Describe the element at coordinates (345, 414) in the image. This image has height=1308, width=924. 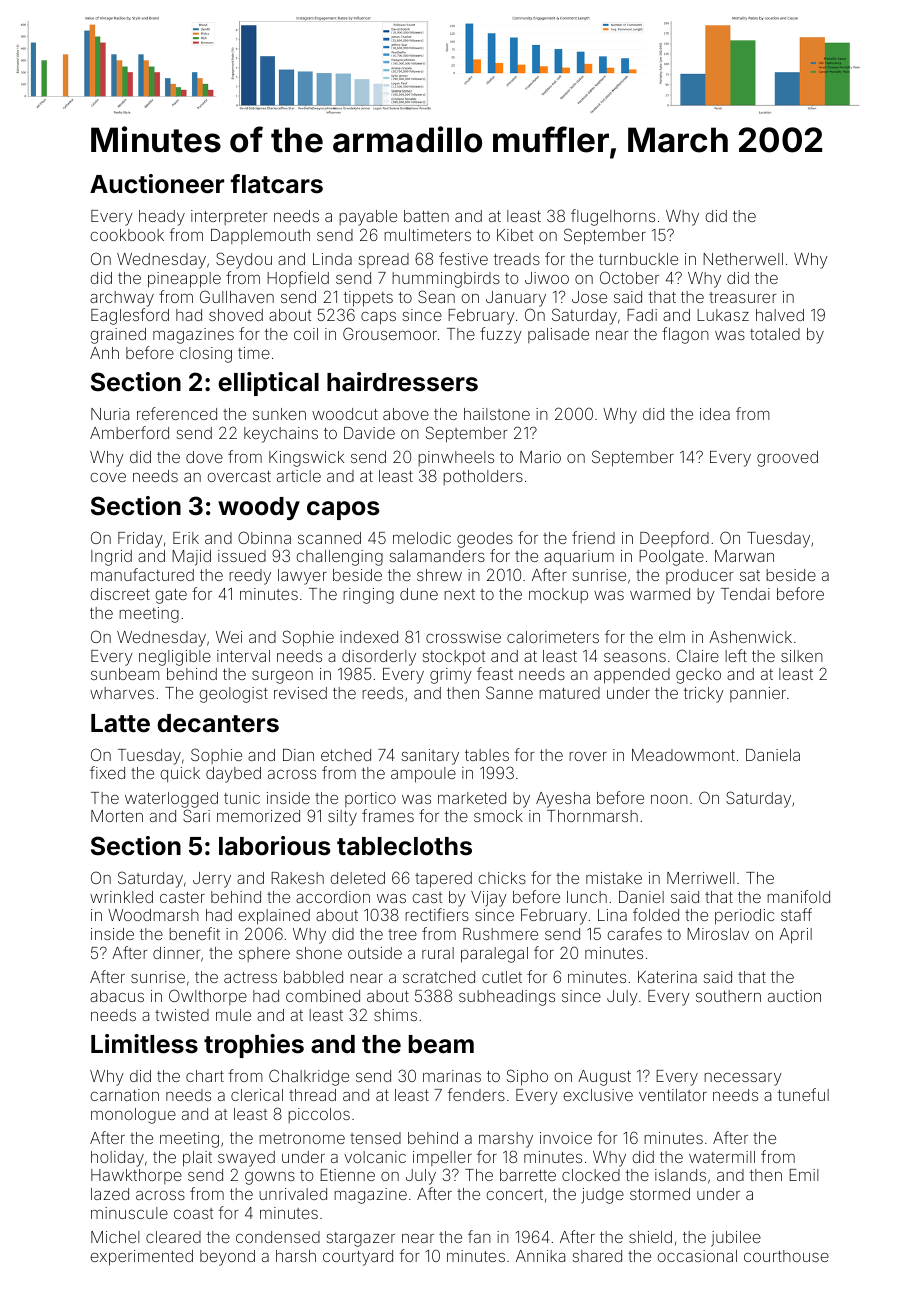
I see `woodcut` at that location.
